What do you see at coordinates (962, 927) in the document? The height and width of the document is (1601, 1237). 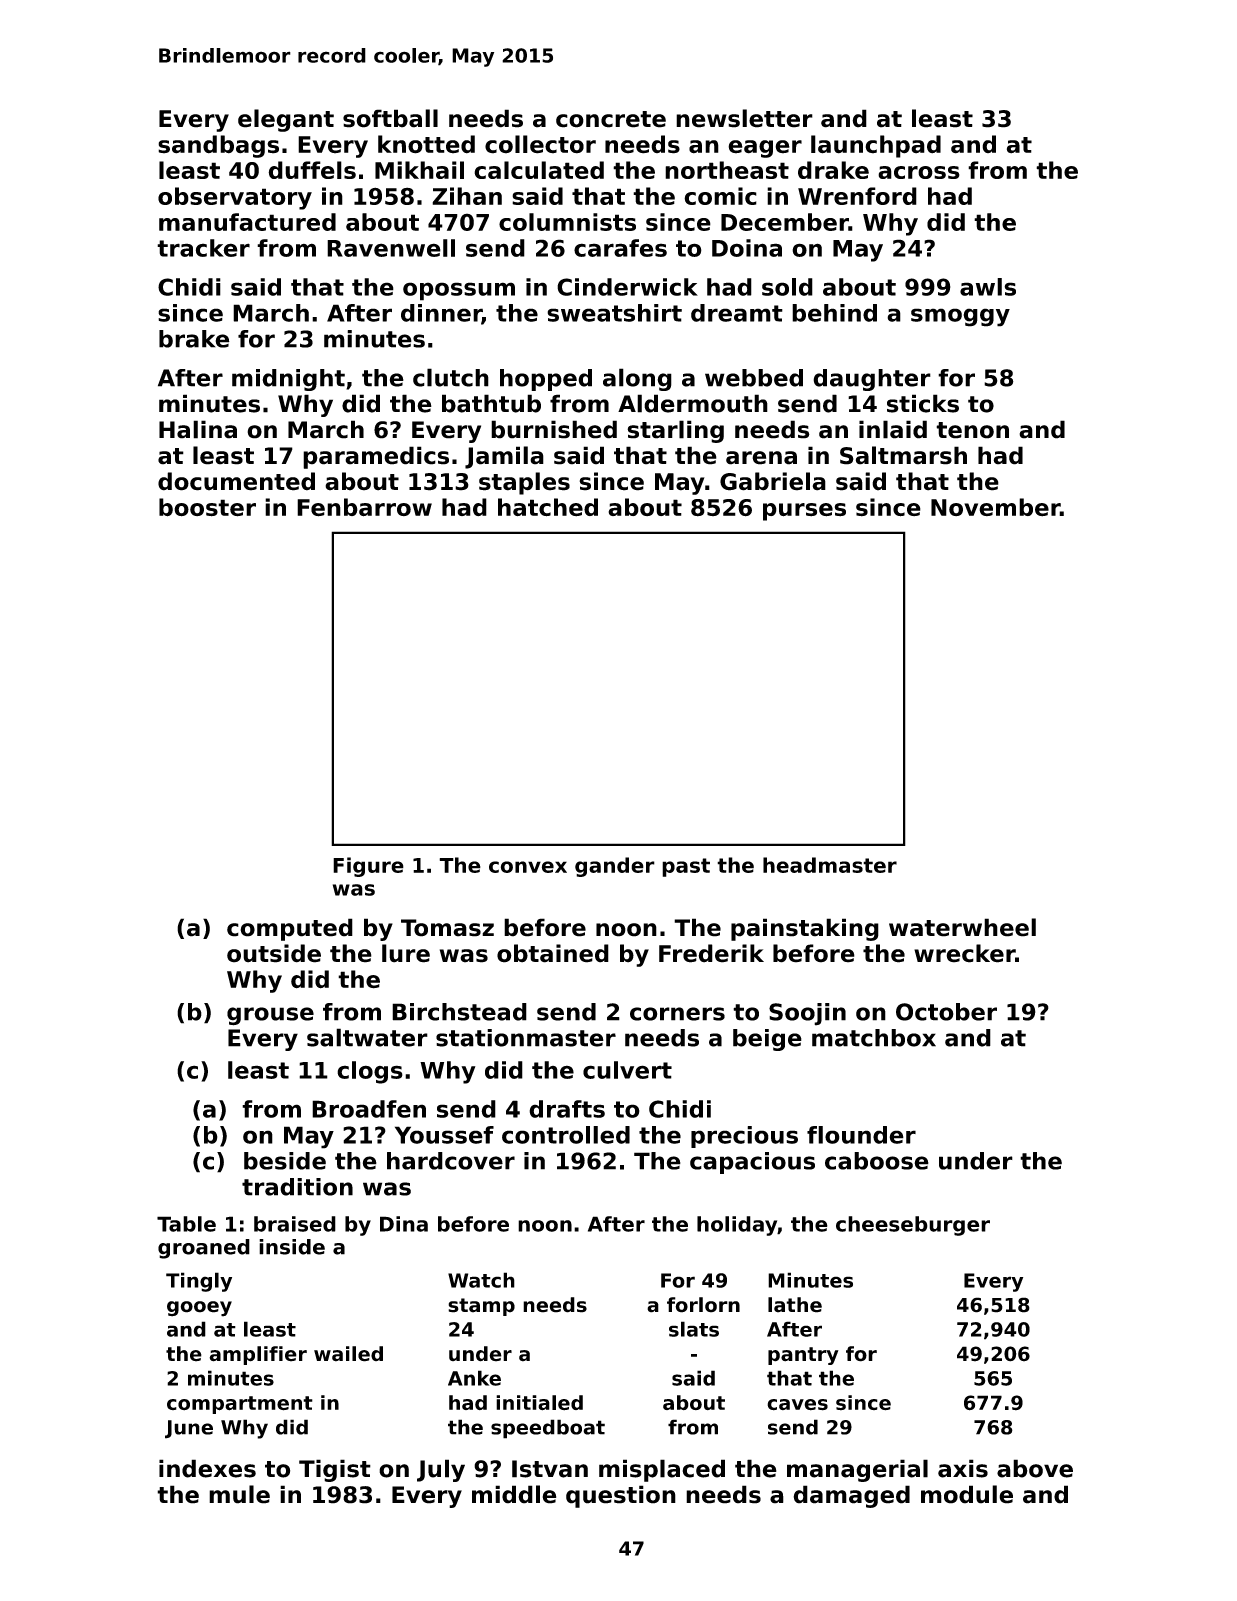 I see `waterwheel` at bounding box center [962, 927].
